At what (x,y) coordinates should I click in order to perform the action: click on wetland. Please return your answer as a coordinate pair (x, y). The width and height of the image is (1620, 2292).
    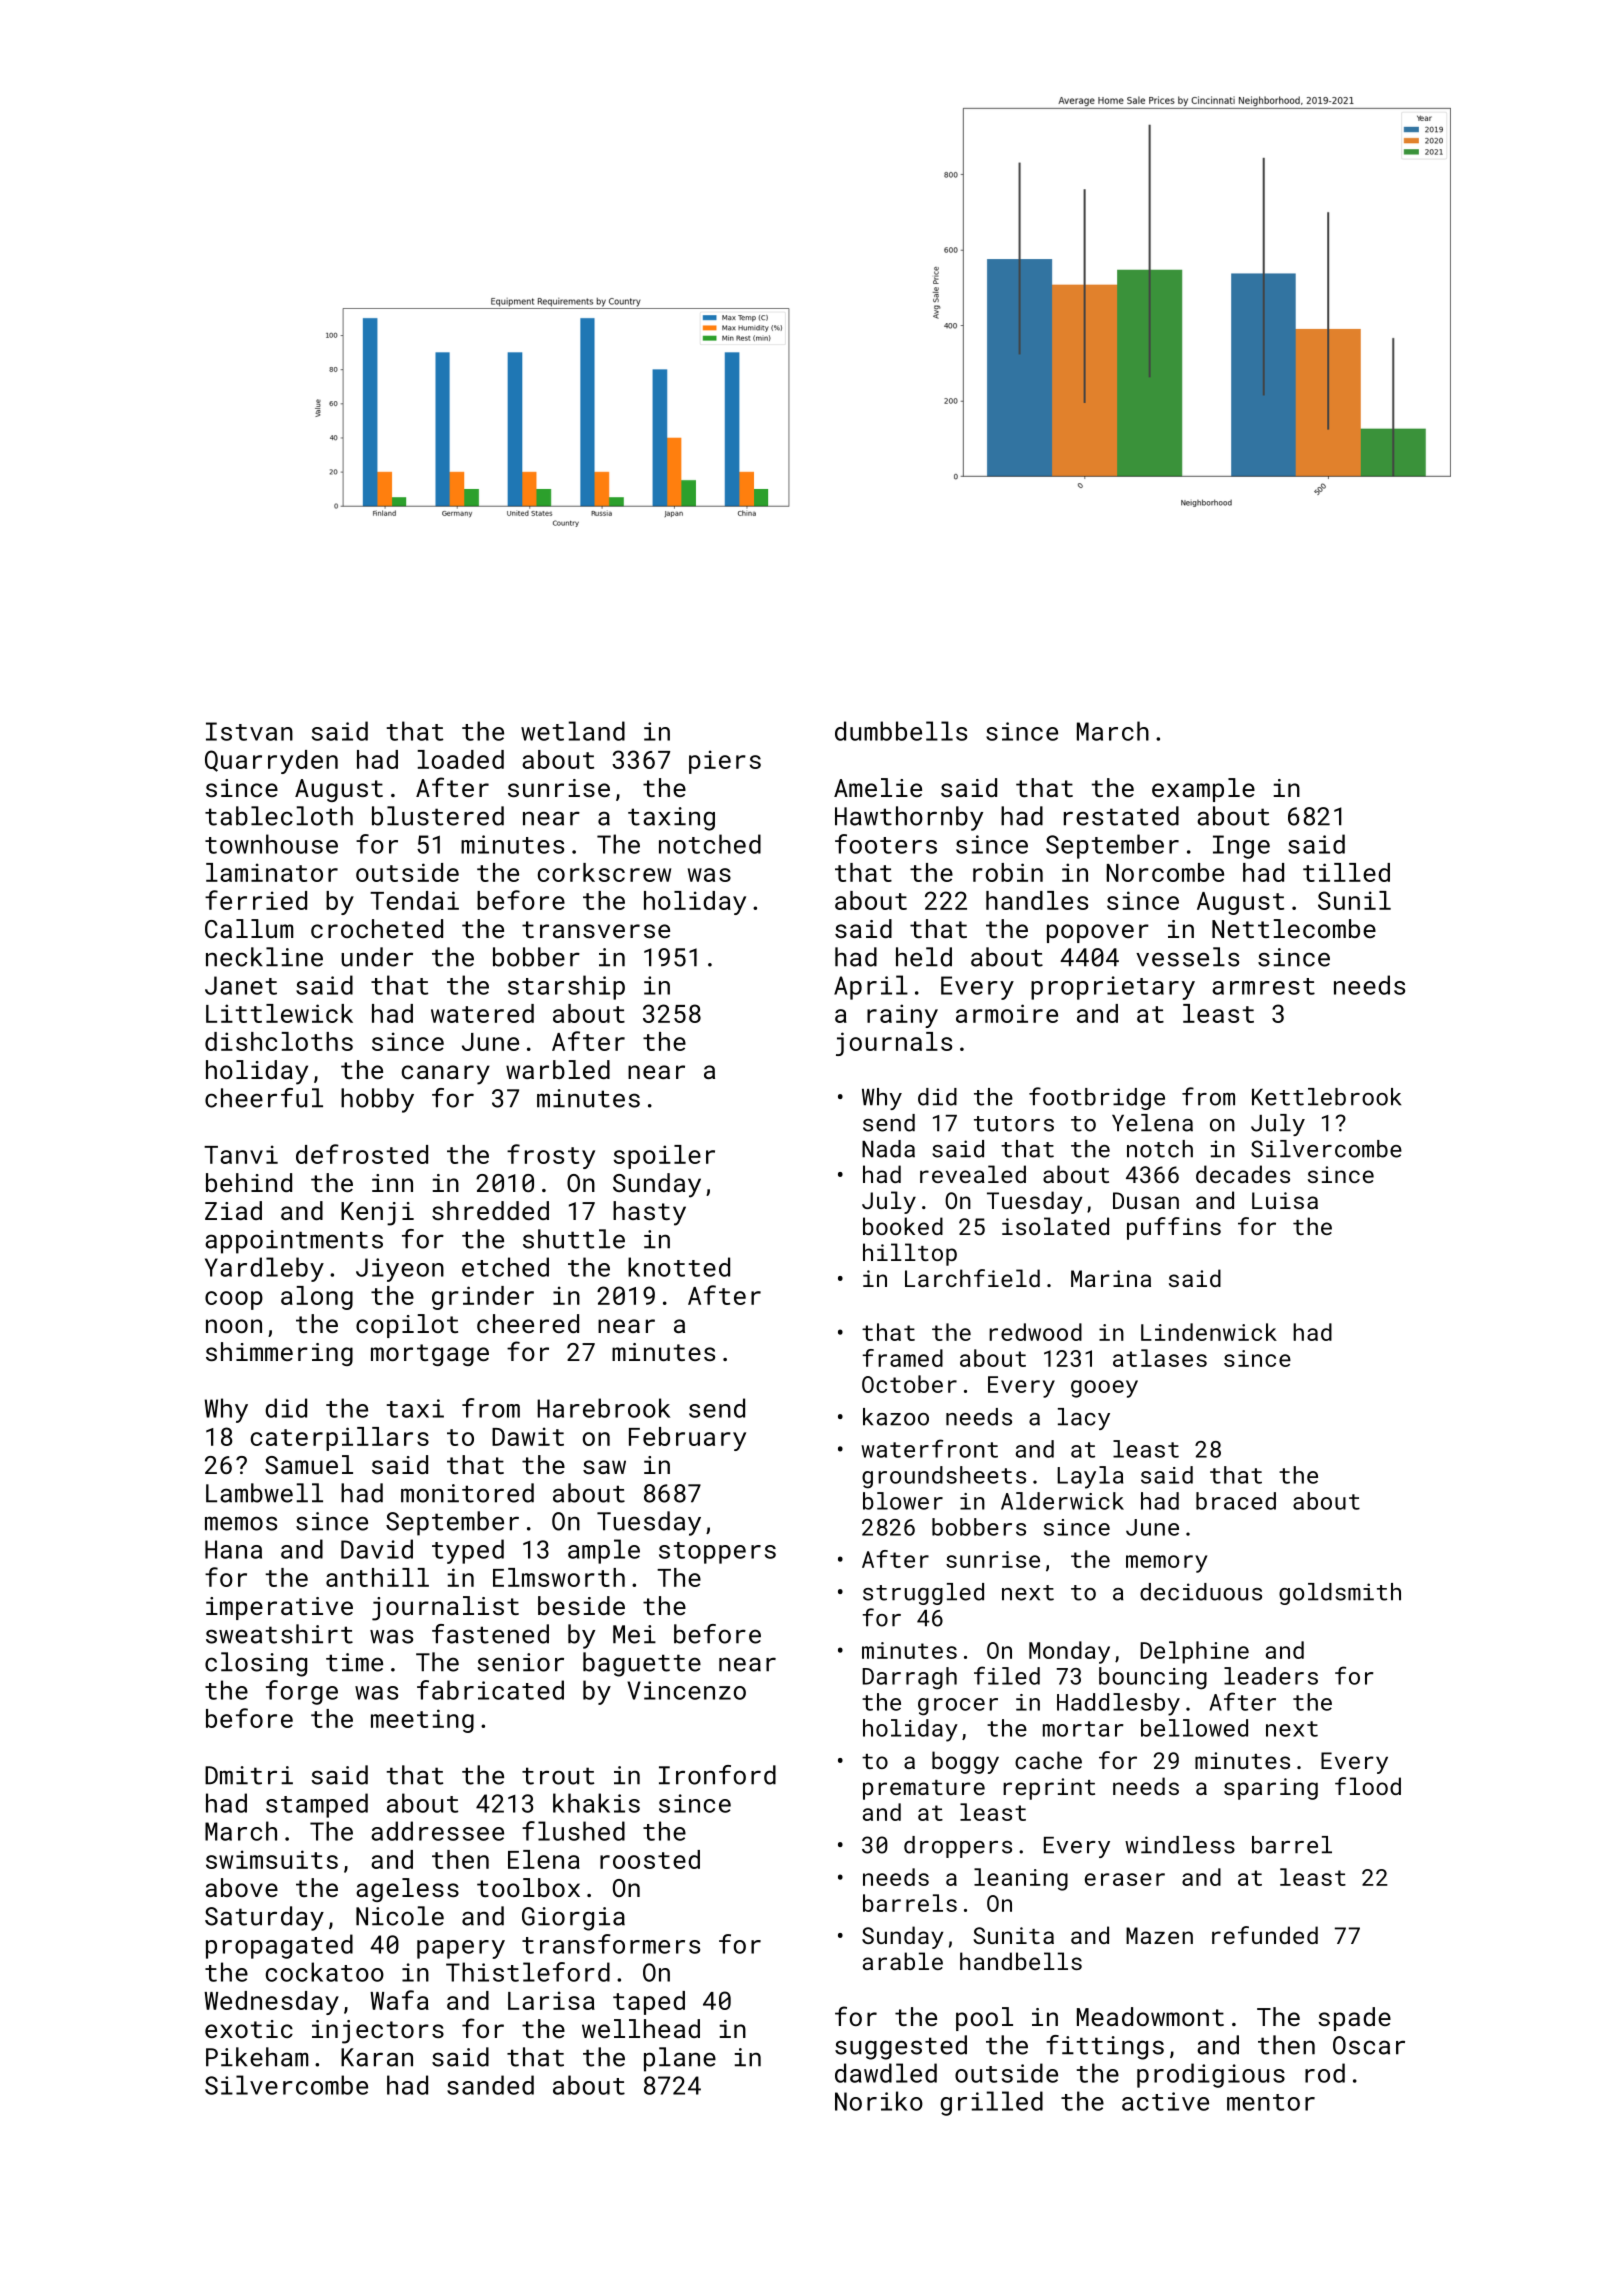
    Looking at the image, I should click on (573, 731).
